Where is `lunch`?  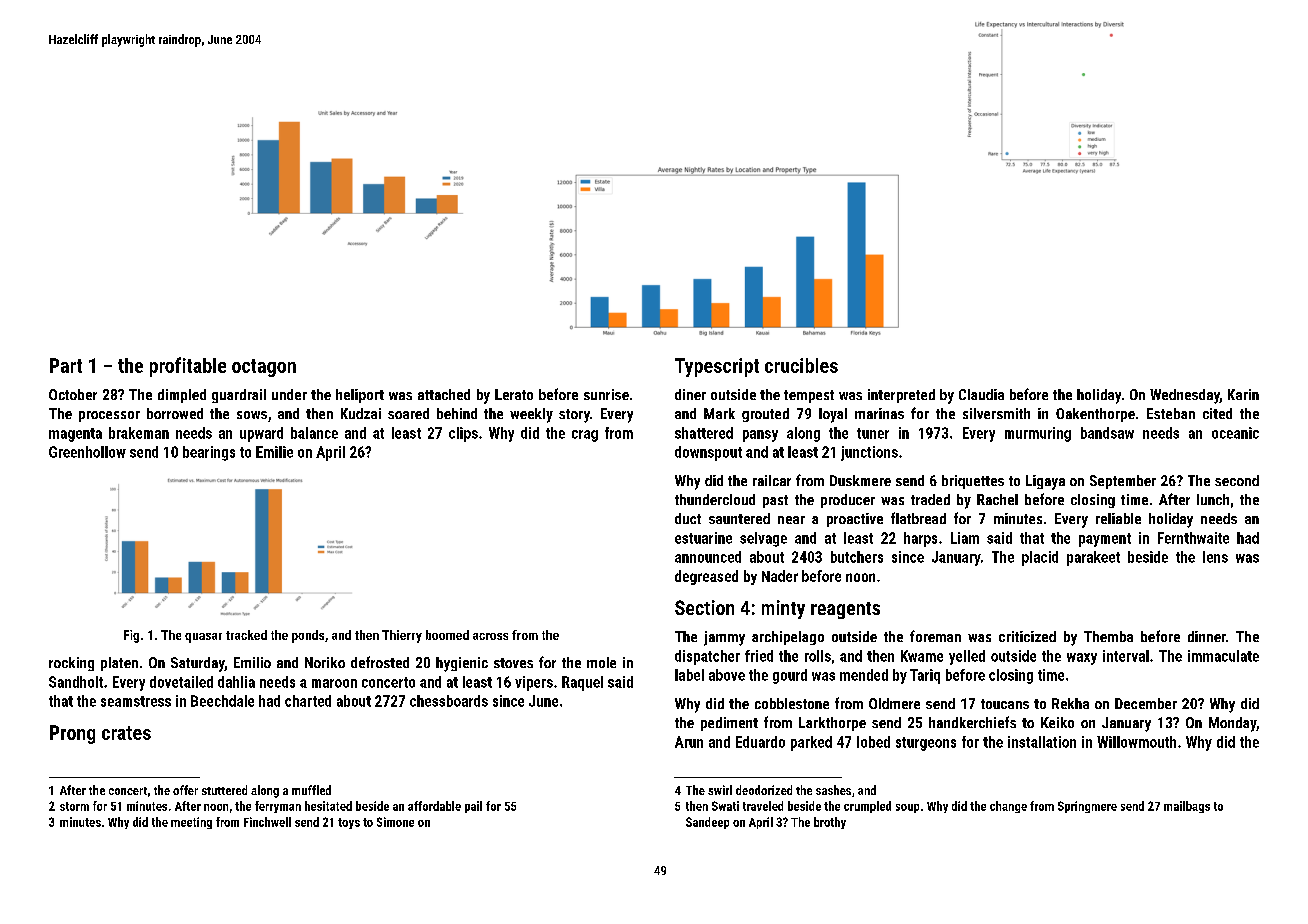 lunch is located at coordinates (1213, 499).
